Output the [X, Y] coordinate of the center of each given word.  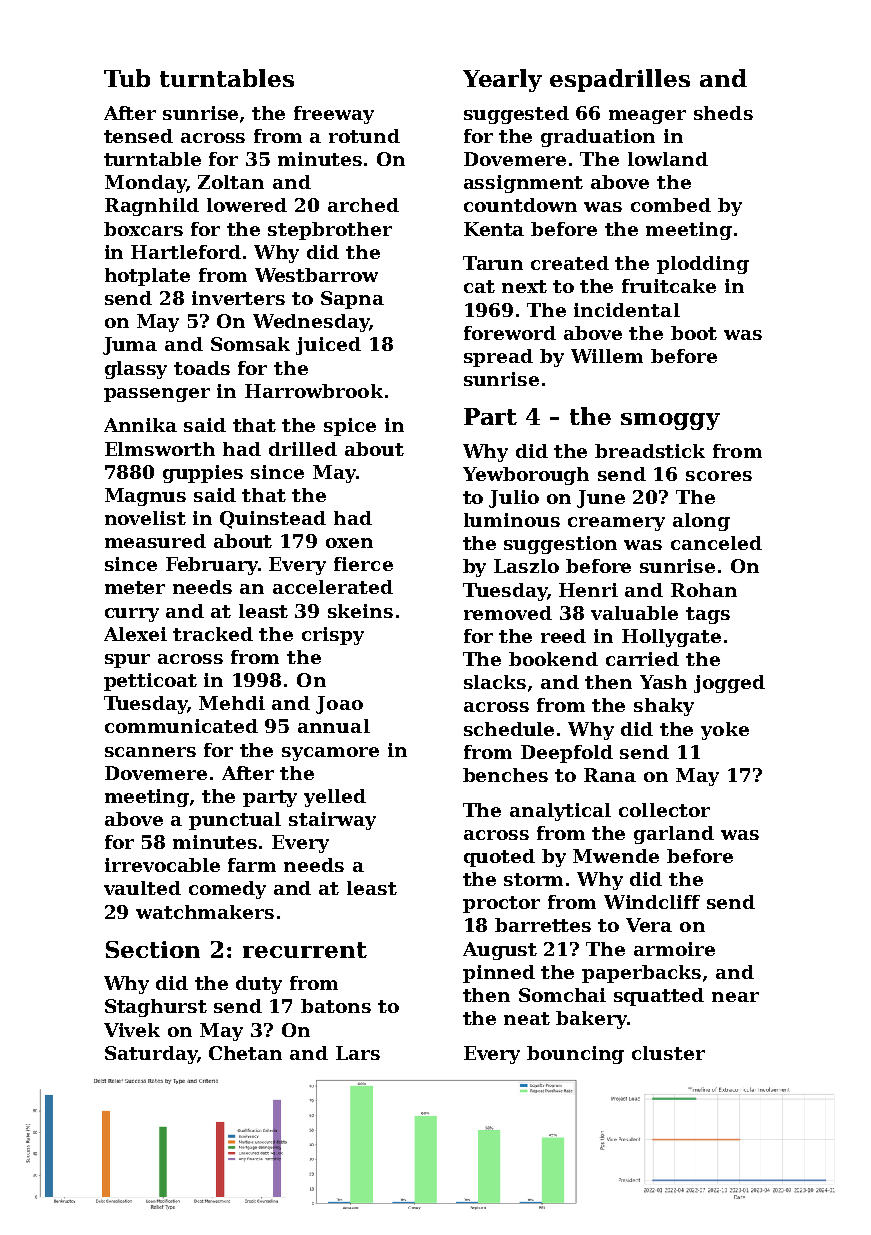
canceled [716, 543]
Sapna [352, 300]
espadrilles [620, 80]
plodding [703, 265]
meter [135, 587]
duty [259, 985]
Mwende [616, 856]
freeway [334, 115]
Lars [358, 1053]
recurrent [305, 950]
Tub [127, 78]
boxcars [143, 229]
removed [508, 613]
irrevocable [162, 865]
